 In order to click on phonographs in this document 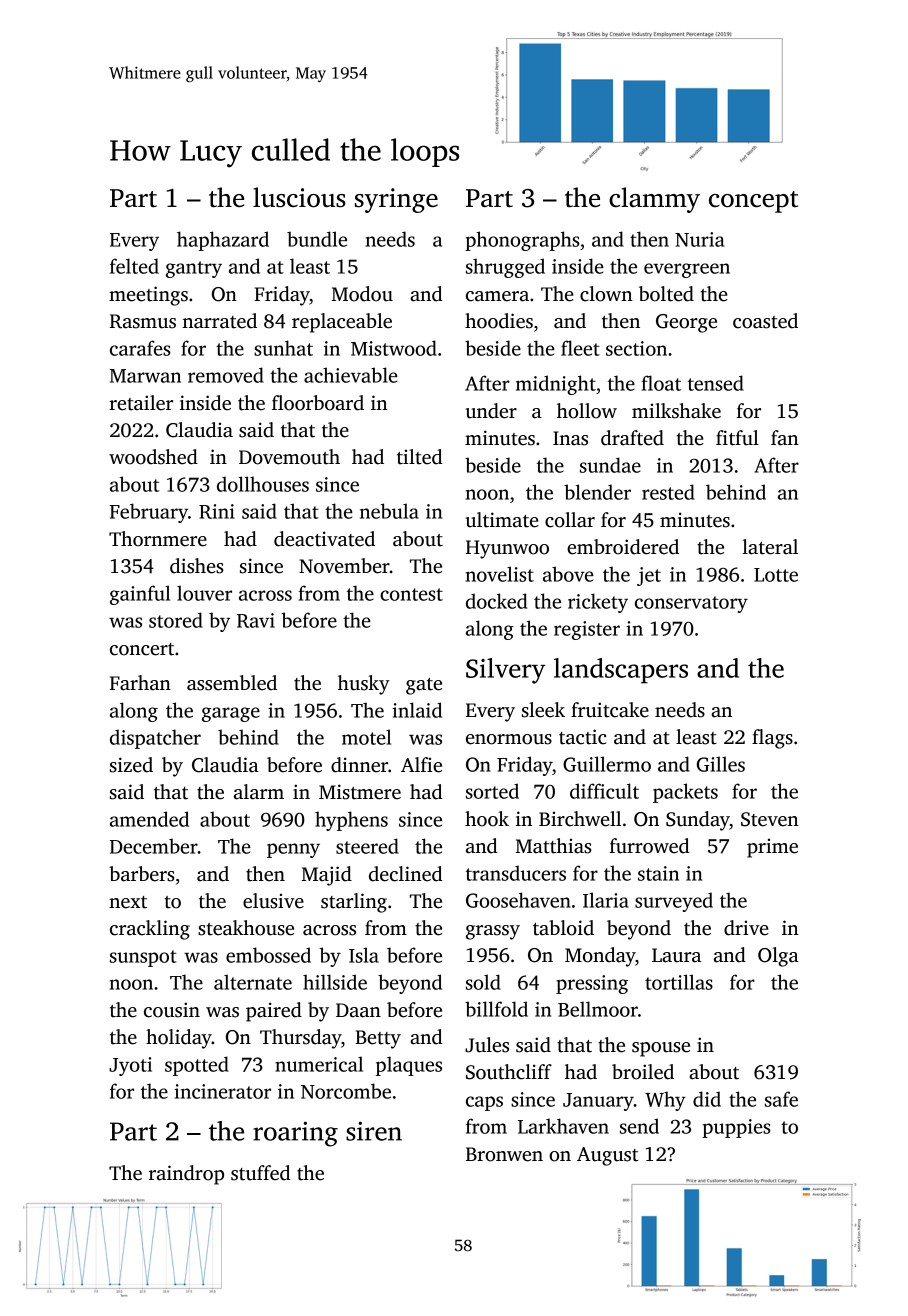, I will do `click(522, 241)`.
